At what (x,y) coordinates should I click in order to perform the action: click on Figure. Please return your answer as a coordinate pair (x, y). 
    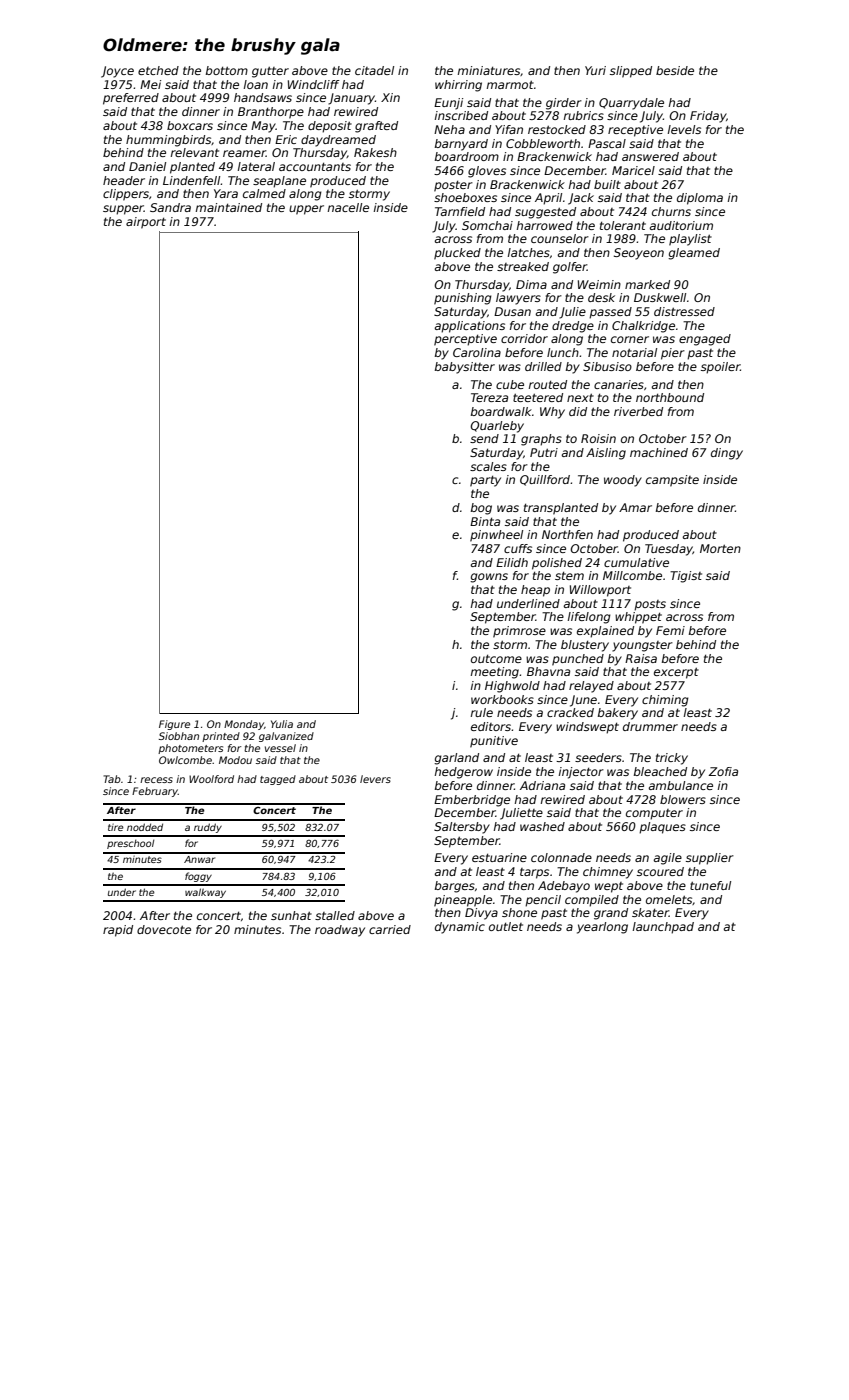
    Looking at the image, I should click on (174, 725).
